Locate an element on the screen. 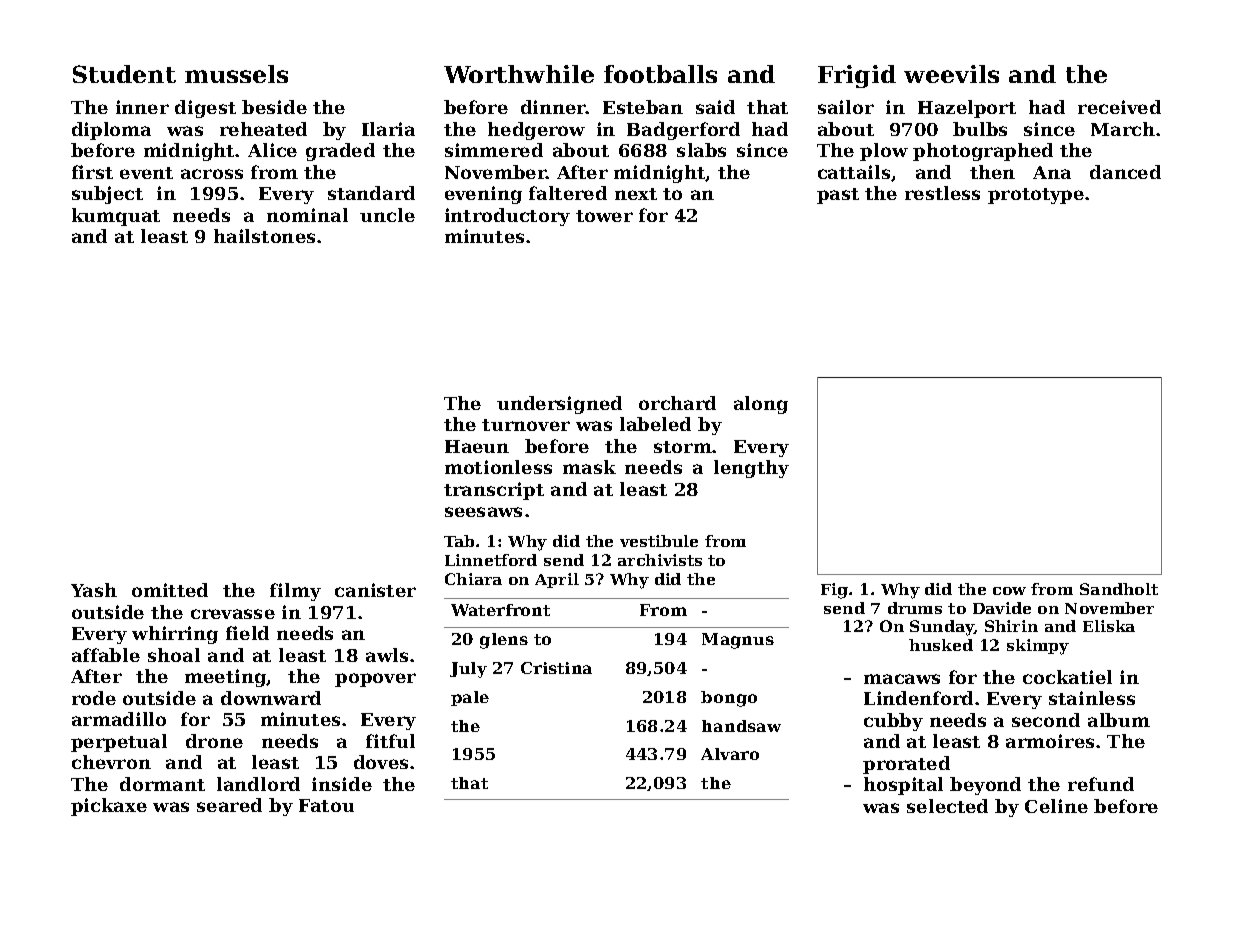  weevils is located at coordinates (951, 74).
